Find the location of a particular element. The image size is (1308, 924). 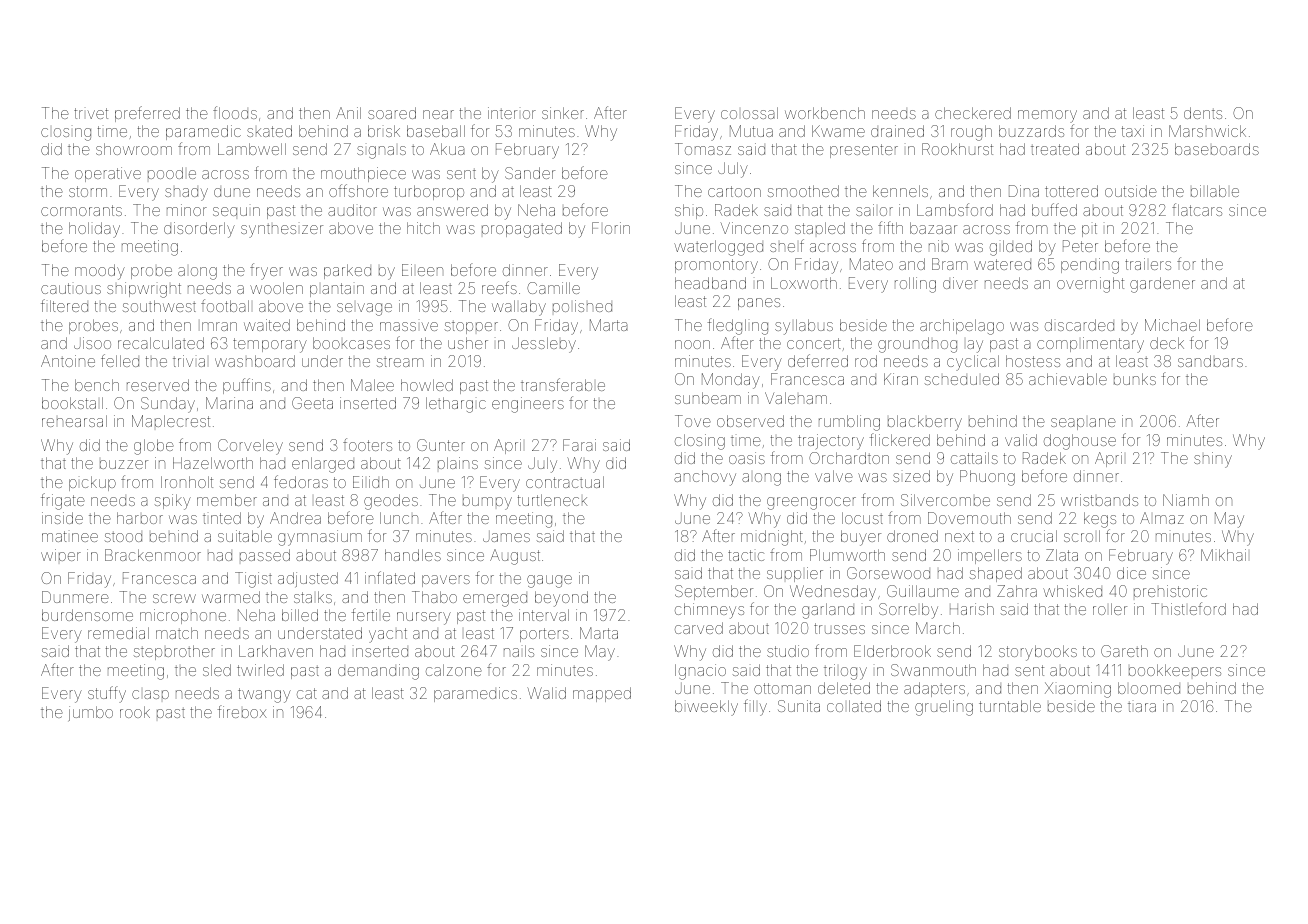

washboard is located at coordinates (255, 361).
